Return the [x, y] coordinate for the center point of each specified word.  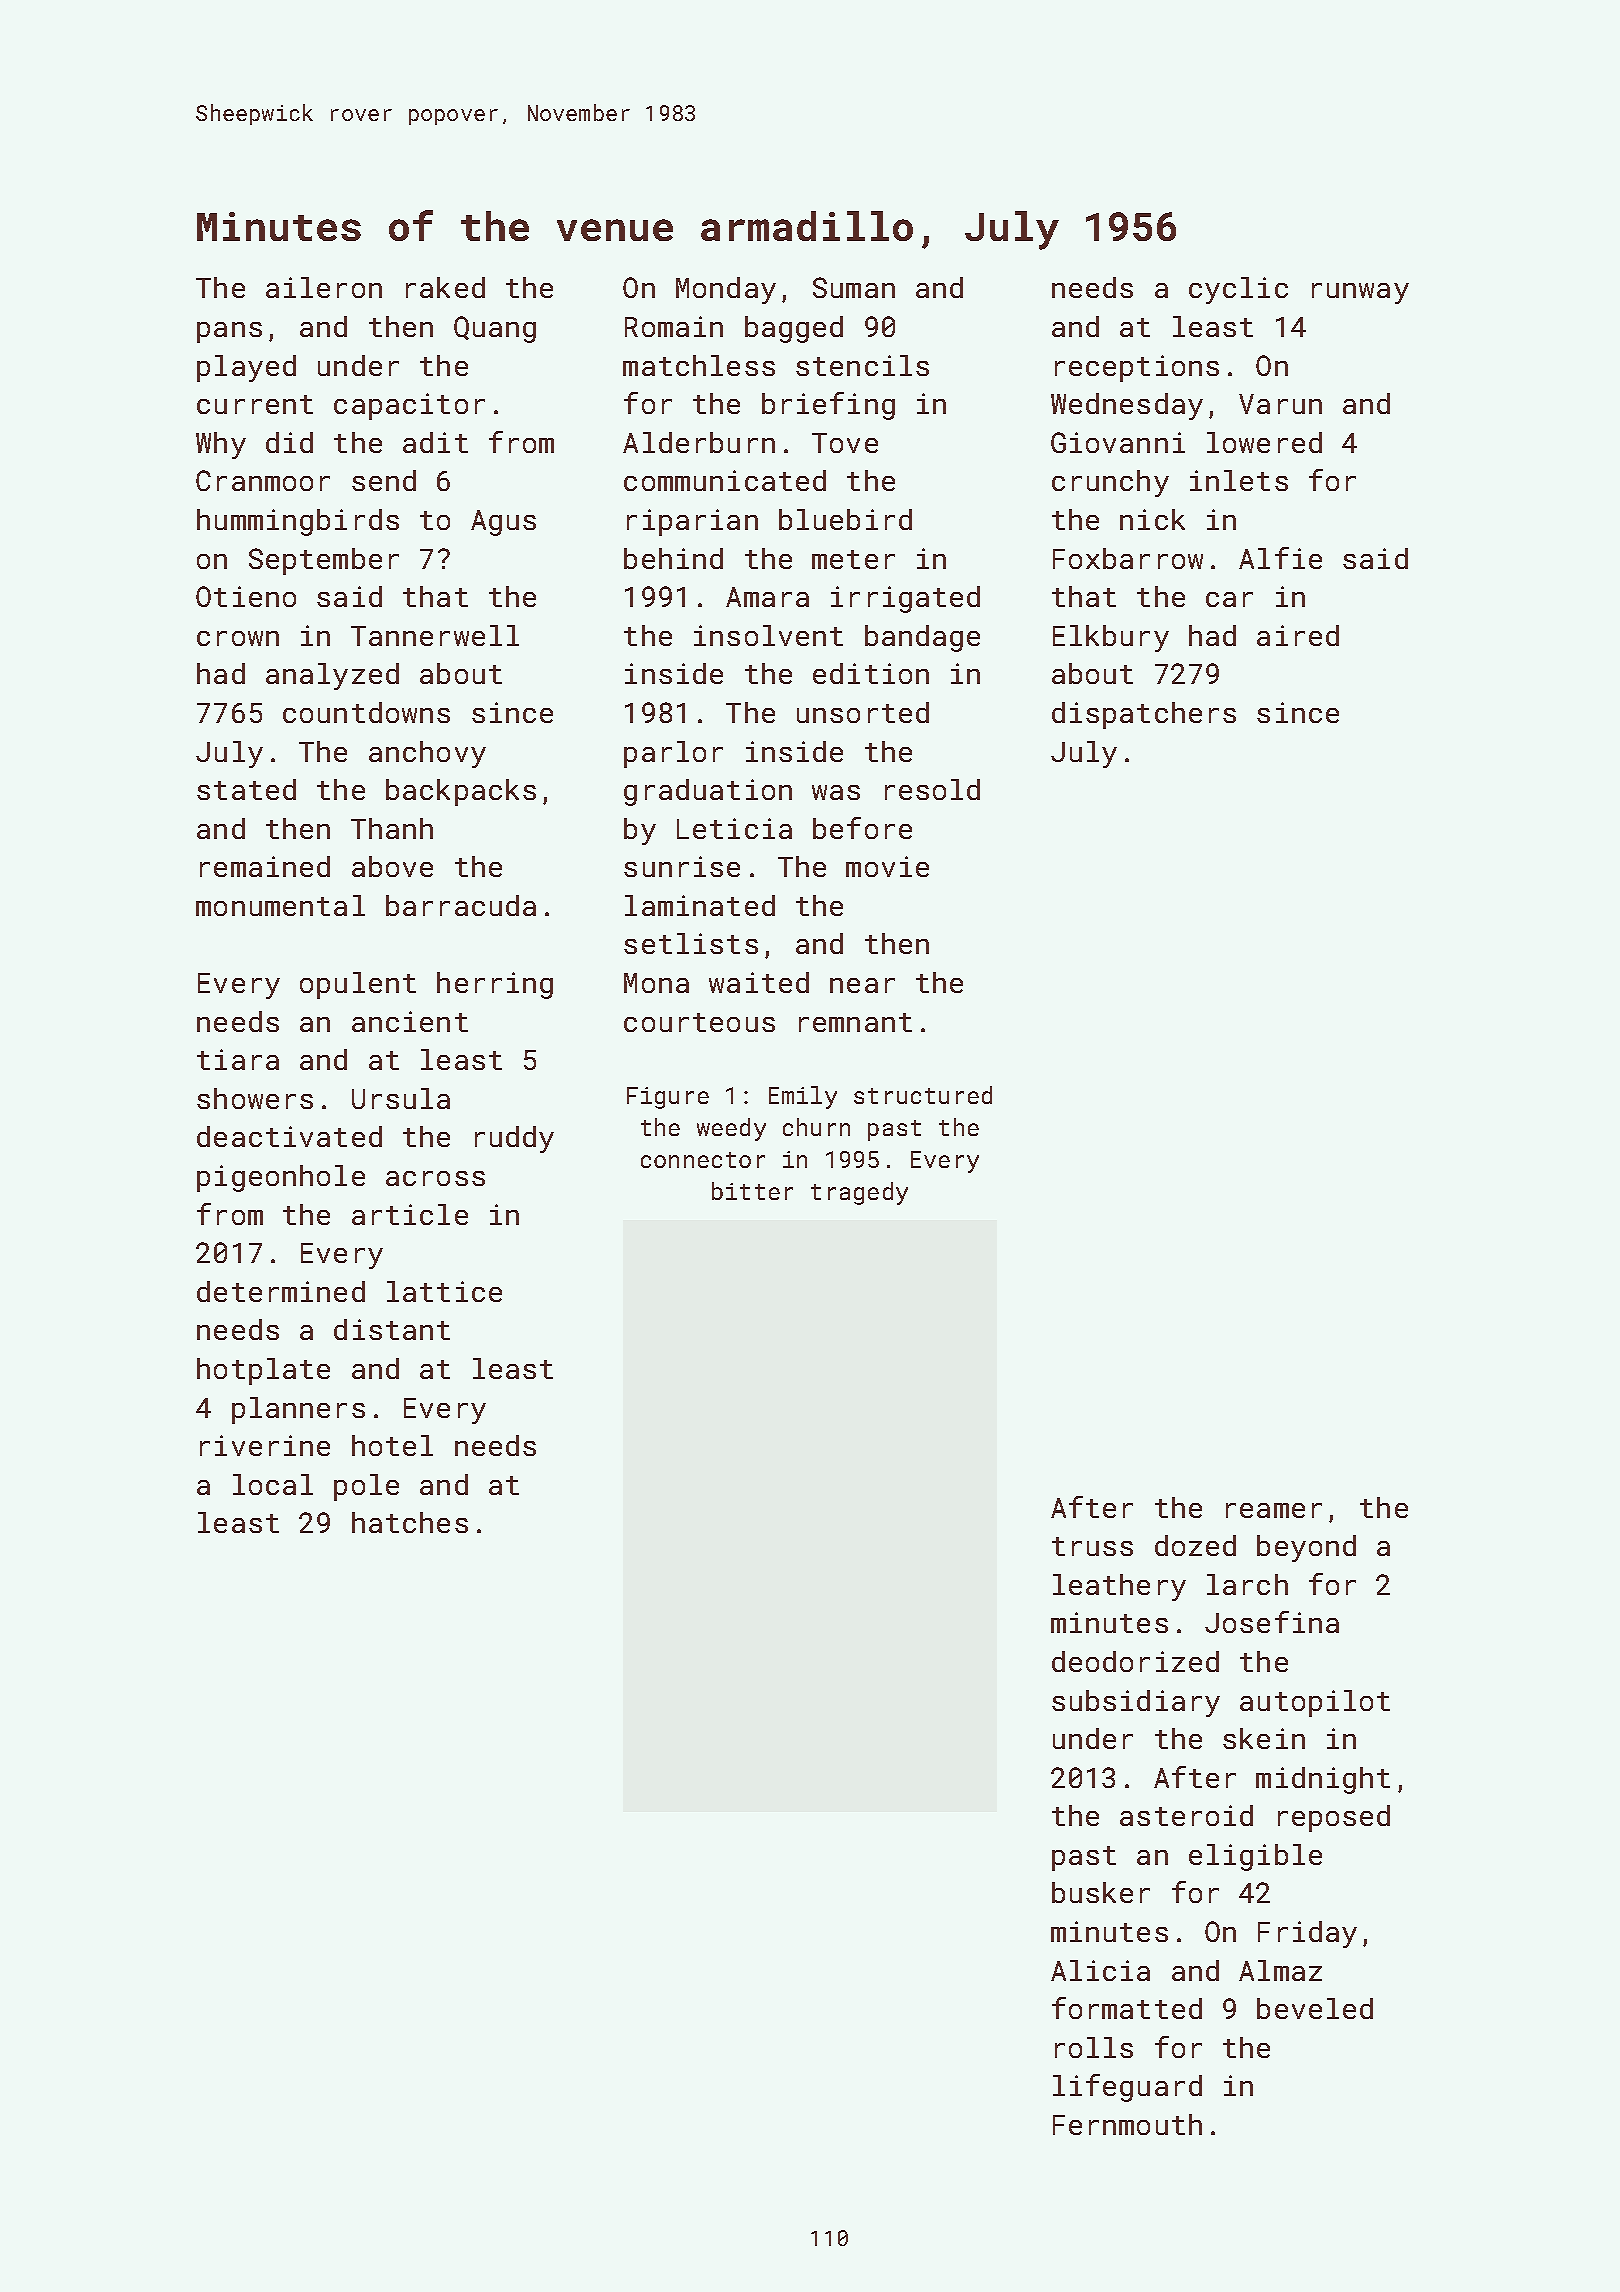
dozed [1195, 1545]
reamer [1274, 1510]
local [273, 1484]
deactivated [289, 1136]
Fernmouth [1127, 2124]
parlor [673, 754]
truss [1092, 1546]
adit [435, 442]
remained [265, 866]
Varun [1280, 404]
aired [1298, 635]
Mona [656, 983]
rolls [1094, 2047]
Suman [854, 287]
